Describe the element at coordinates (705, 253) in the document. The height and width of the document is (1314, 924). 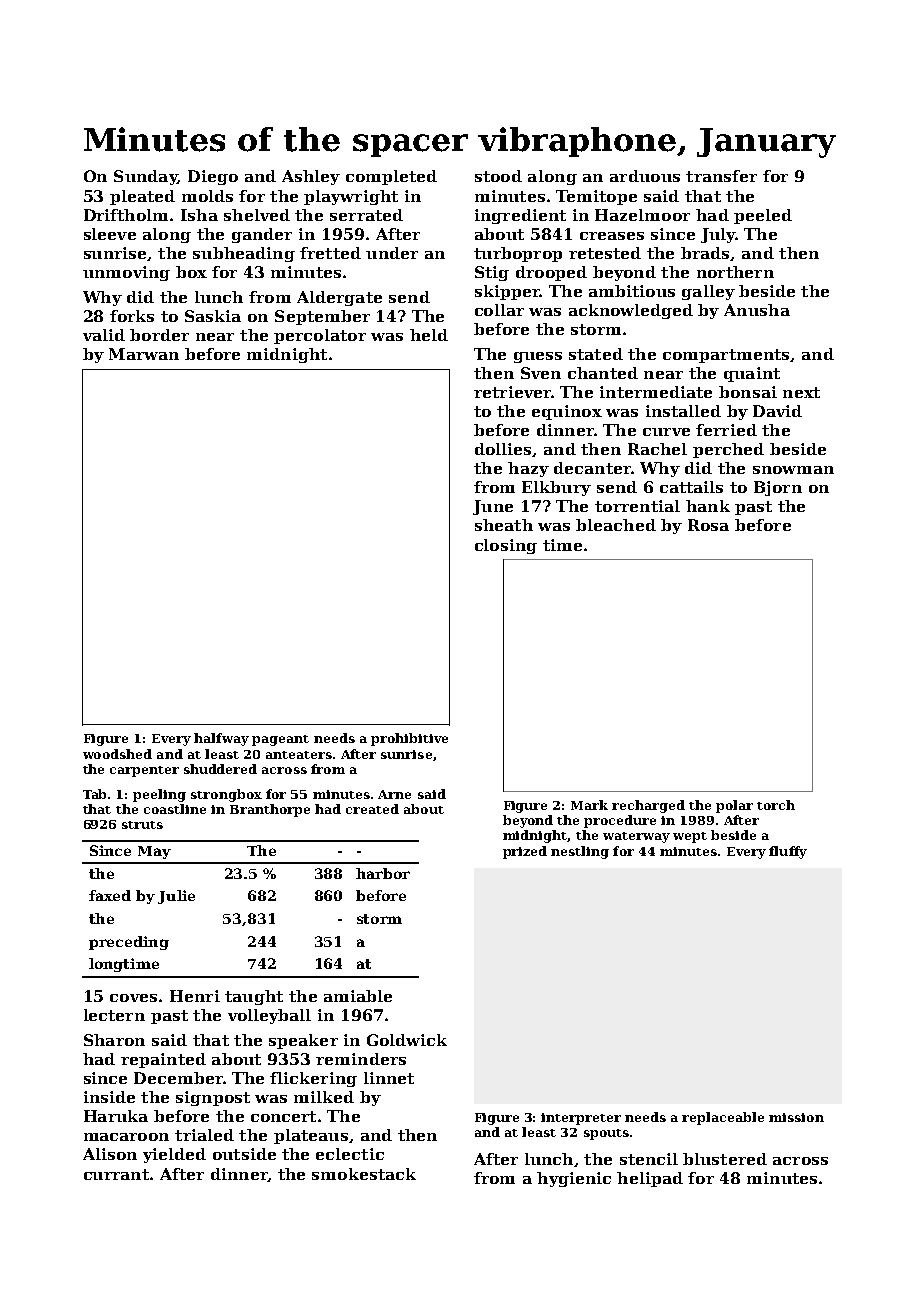
I see `brads` at that location.
